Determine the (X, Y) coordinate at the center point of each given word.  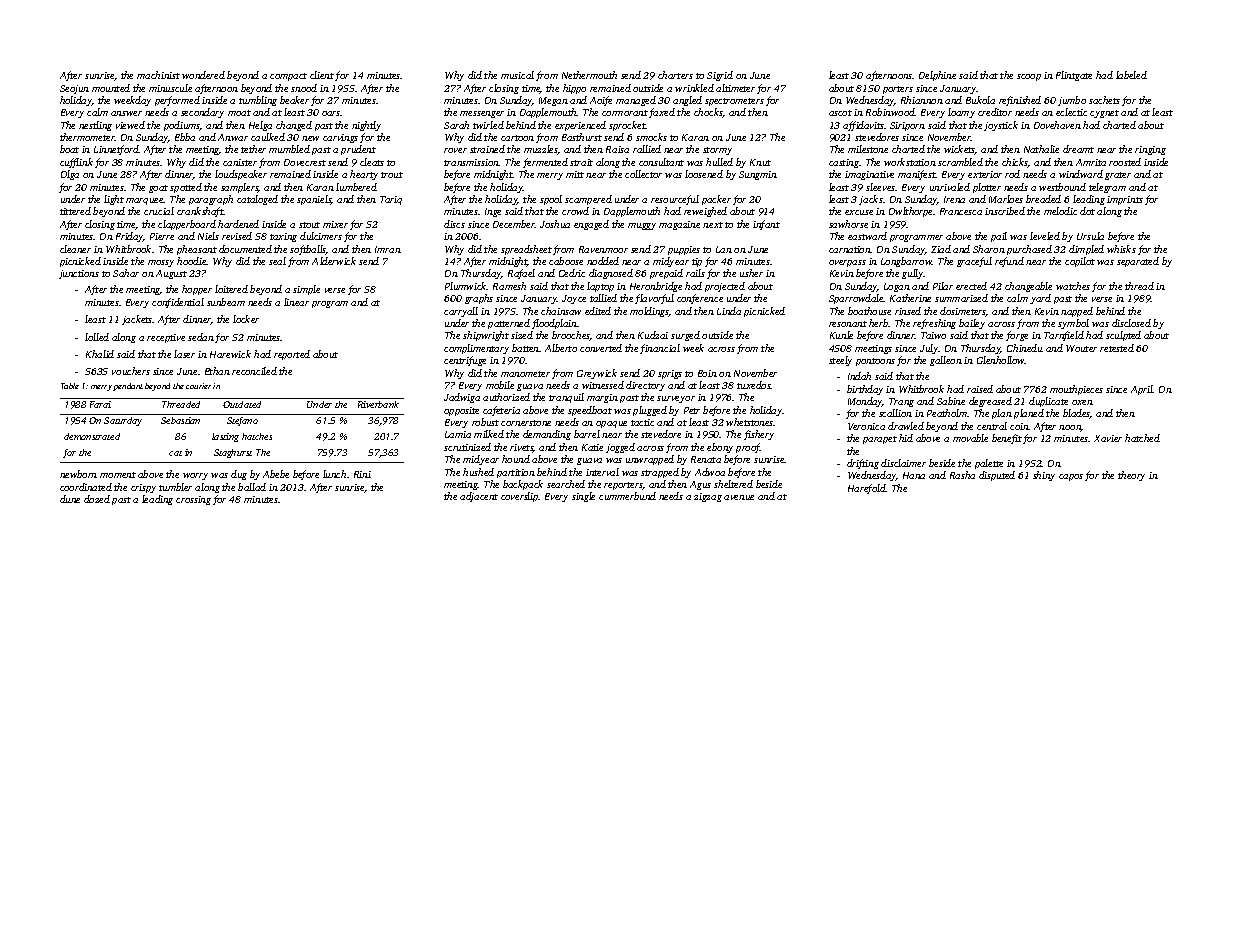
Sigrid (720, 76)
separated (1138, 262)
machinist (158, 75)
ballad (252, 487)
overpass (847, 263)
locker (246, 319)
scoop (1029, 77)
